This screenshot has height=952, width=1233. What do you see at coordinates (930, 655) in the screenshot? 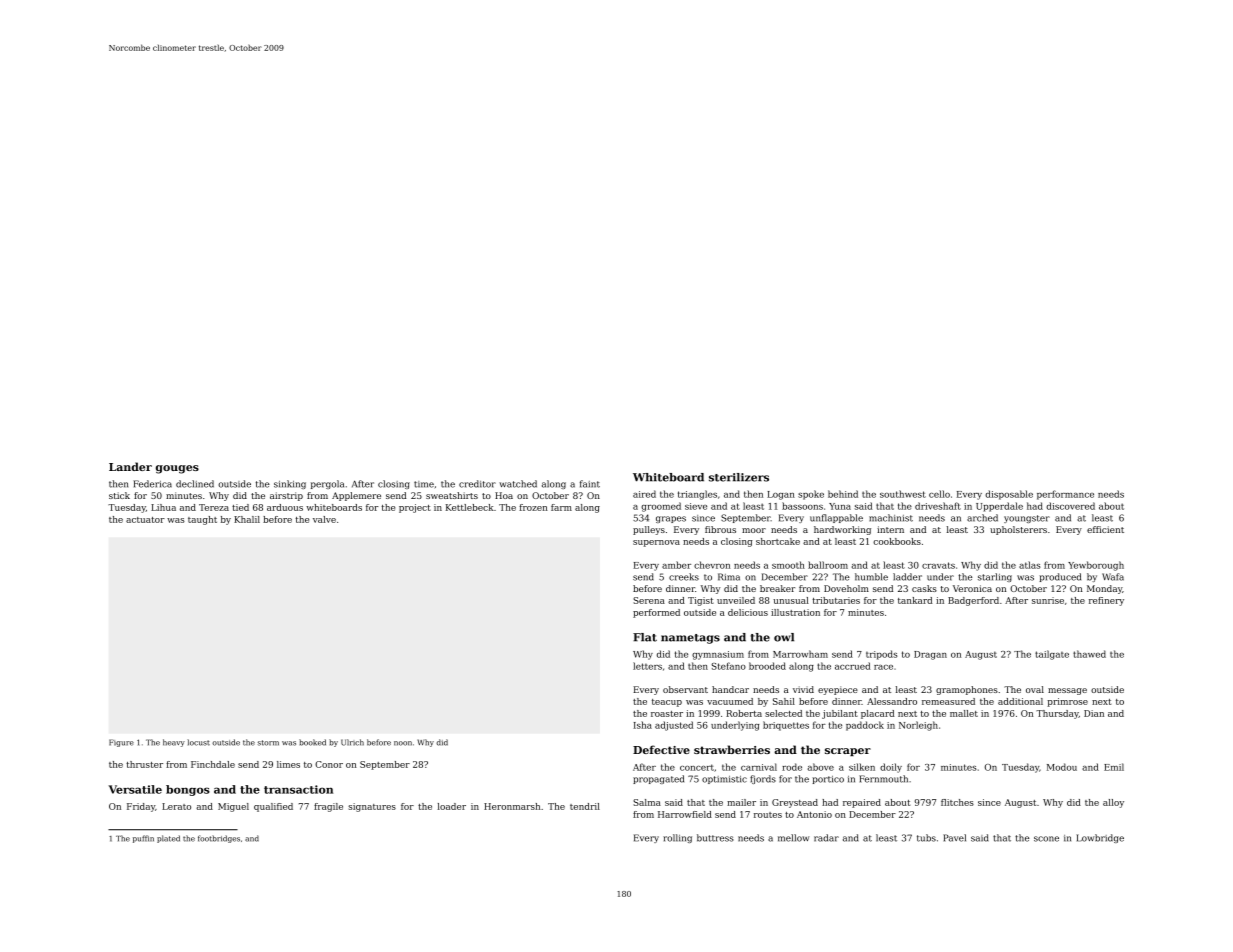
I see `Dragan` at bounding box center [930, 655].
